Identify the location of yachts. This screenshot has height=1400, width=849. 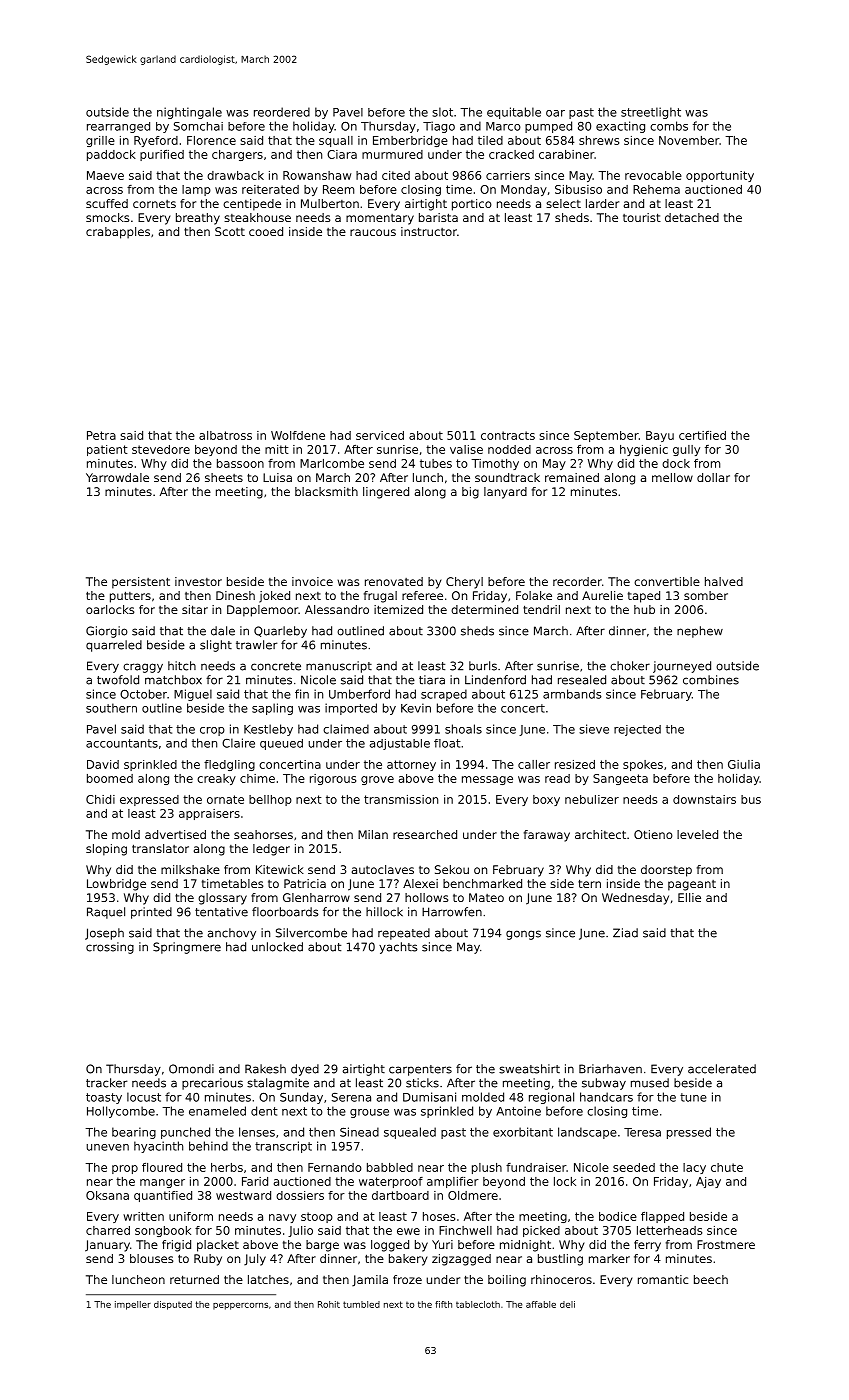
(398, 948).
